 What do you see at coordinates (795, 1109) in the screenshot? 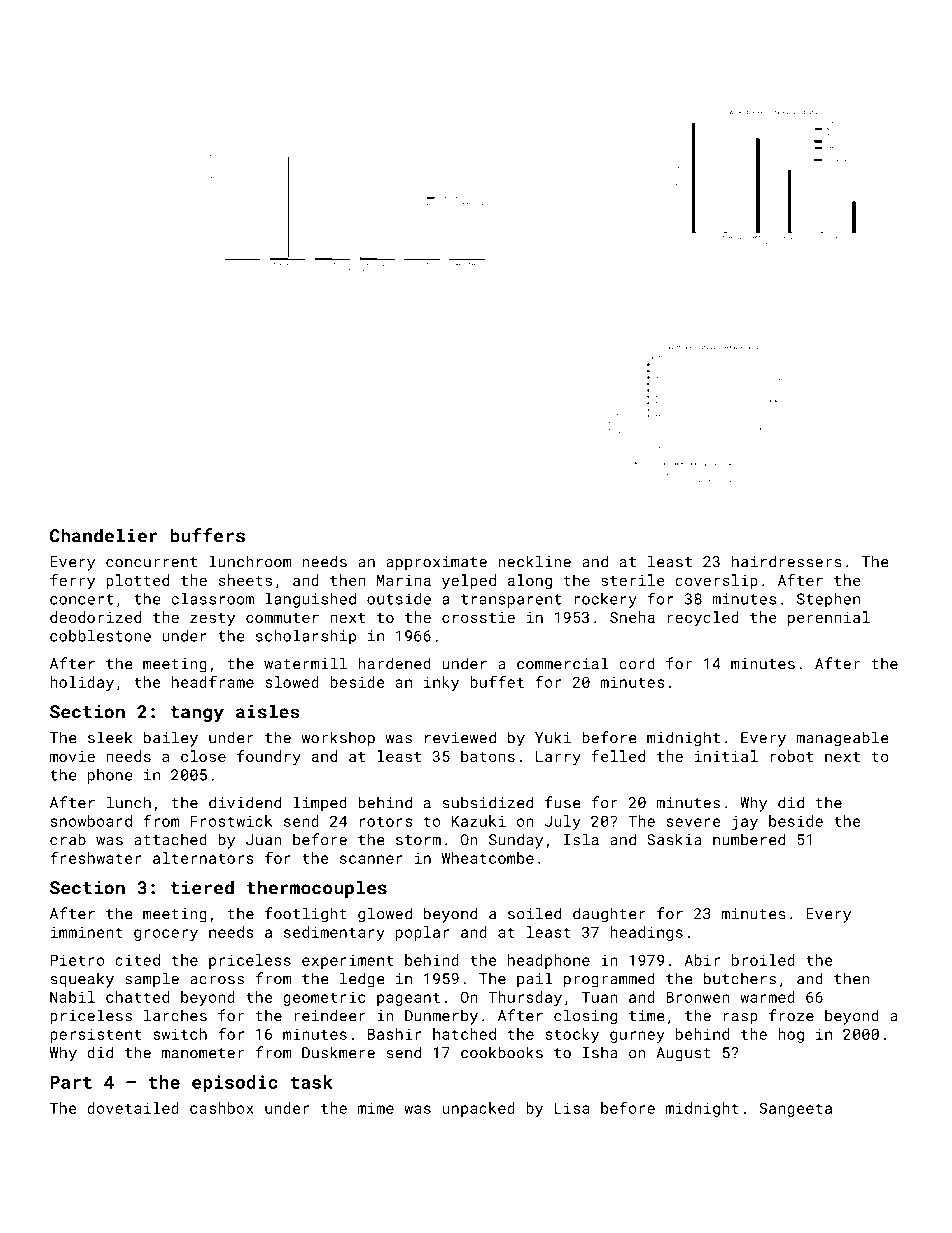
I see `Sangeeta` at bounding box center [795, 1109].
